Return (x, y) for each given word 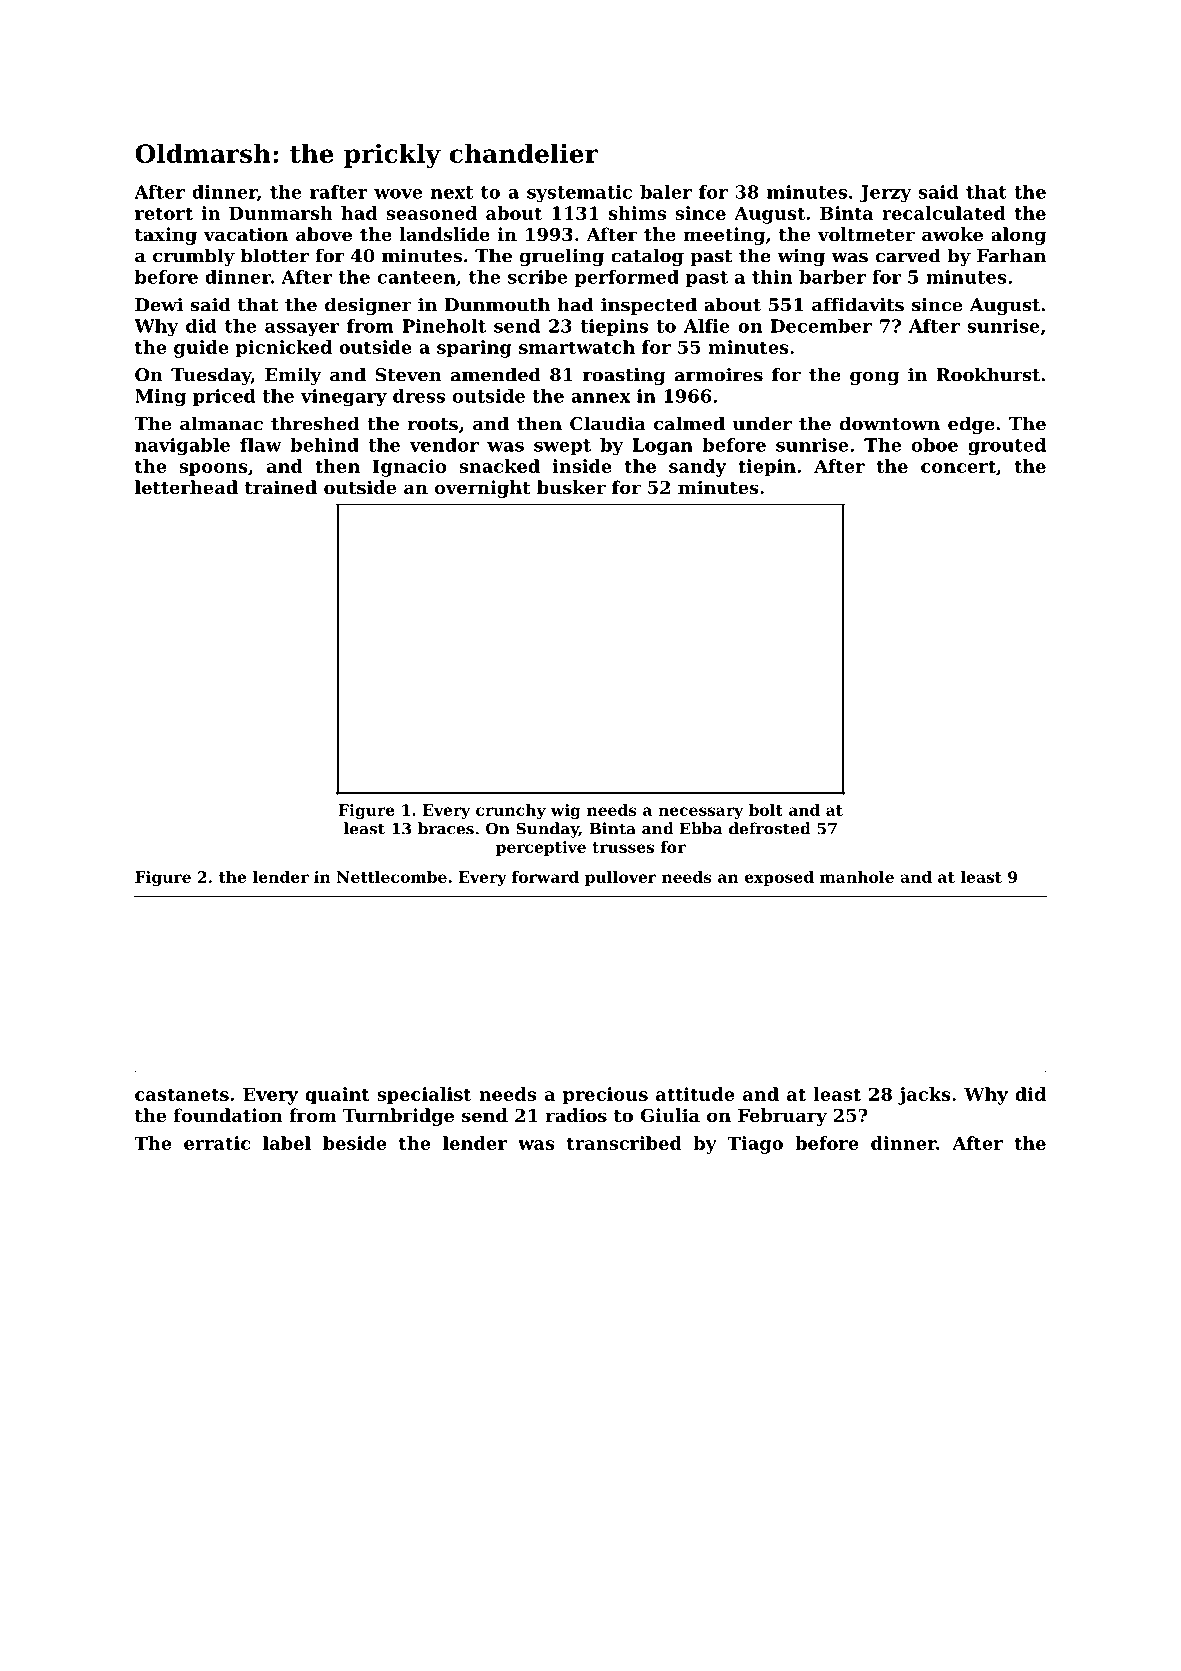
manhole (857, 877)
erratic (217, 1143)
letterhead (186, 487)
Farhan (1011, 255)
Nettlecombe (392, 877)
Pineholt (444, 326)
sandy (697, 468)
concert (958, 466)
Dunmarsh (281, 213)
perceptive (541, 848)
